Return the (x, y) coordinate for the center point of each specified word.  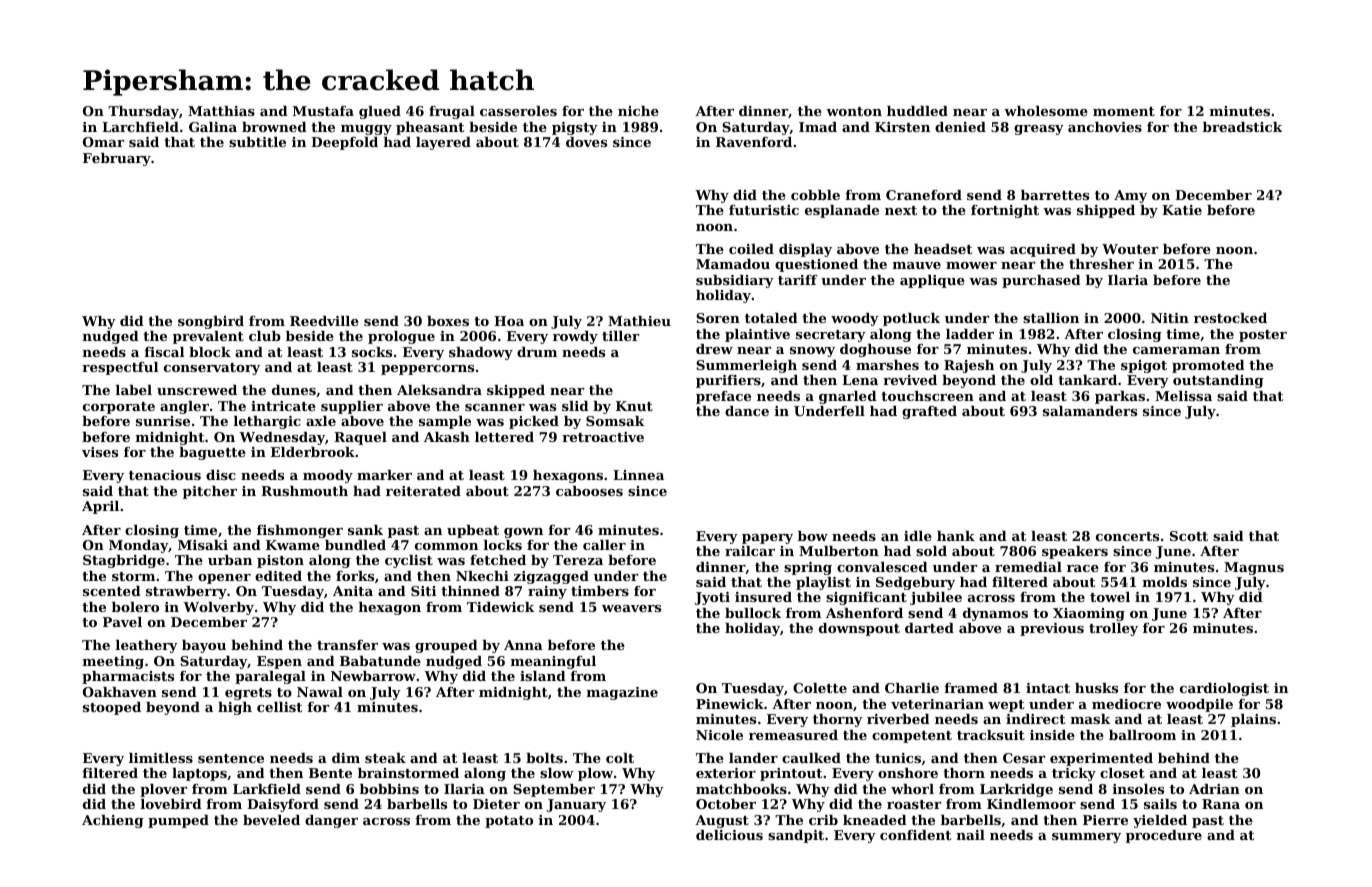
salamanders (1090, 411)
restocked (1230, 318)
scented (112, 591)
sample (445, 422)
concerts (1127, 536)
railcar (750, 551)
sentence (231, 758)
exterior (726, 773)
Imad (818, 127)
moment (1124, 111)
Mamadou (733, 264)
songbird (211, 322)
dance (747, 411)
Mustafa (323, 111)
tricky (1074, 774)
